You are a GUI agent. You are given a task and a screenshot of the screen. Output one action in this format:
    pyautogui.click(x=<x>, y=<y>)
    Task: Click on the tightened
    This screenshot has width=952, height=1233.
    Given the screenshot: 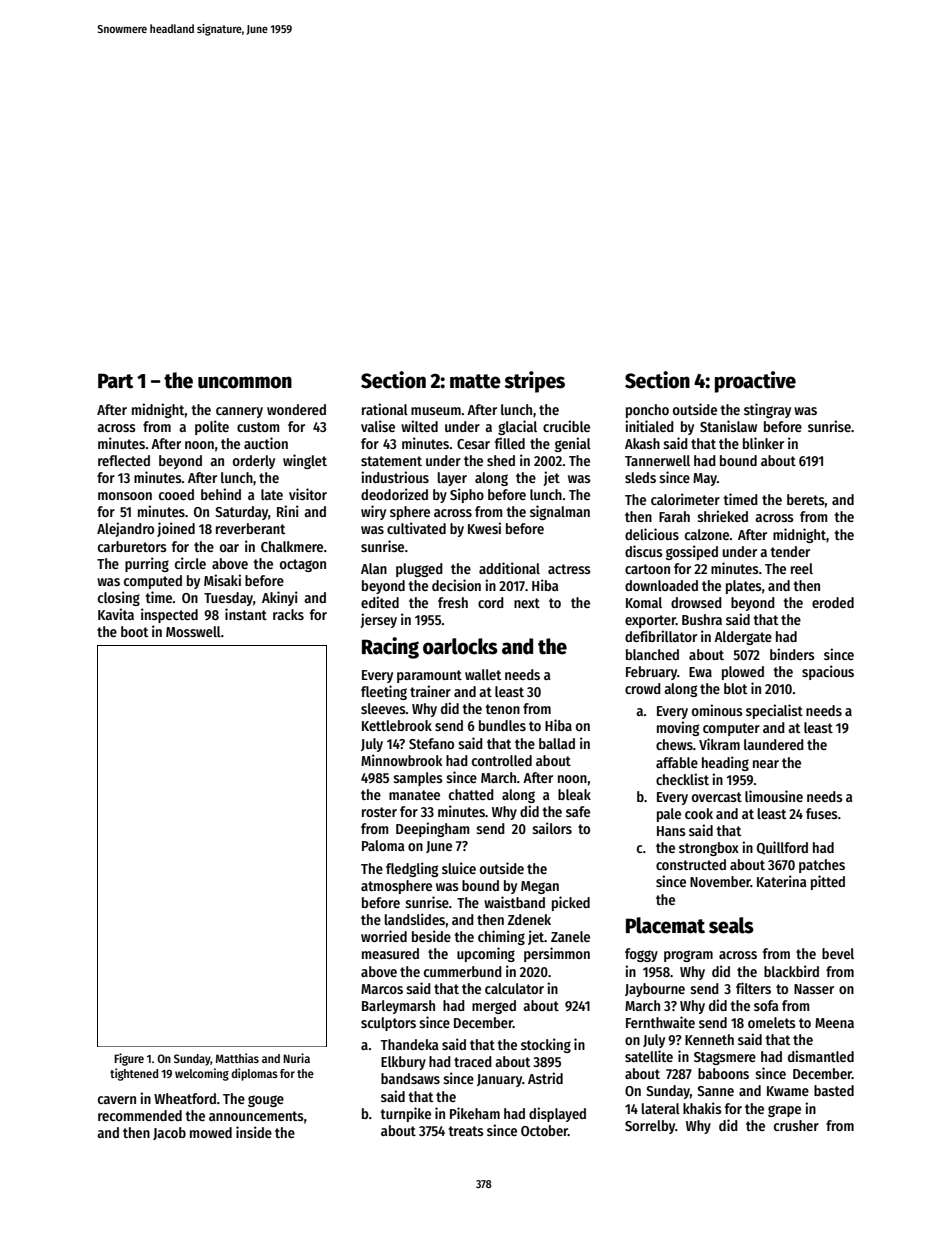 What is the action you would take?
    pyautogui.click(x=134, y=1074)
